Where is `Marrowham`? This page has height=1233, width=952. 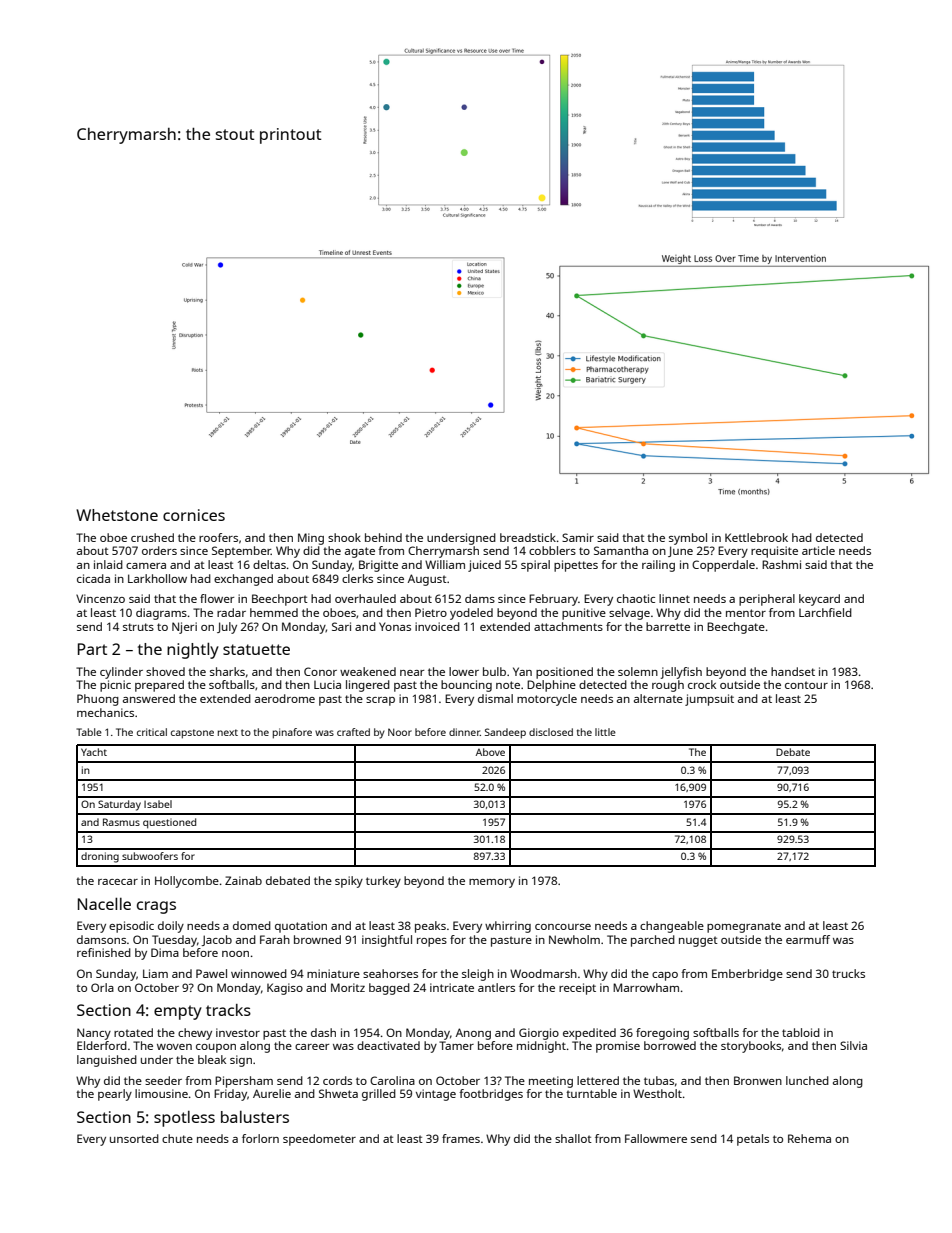 Marrowham is located at coordinates (646, 987).
